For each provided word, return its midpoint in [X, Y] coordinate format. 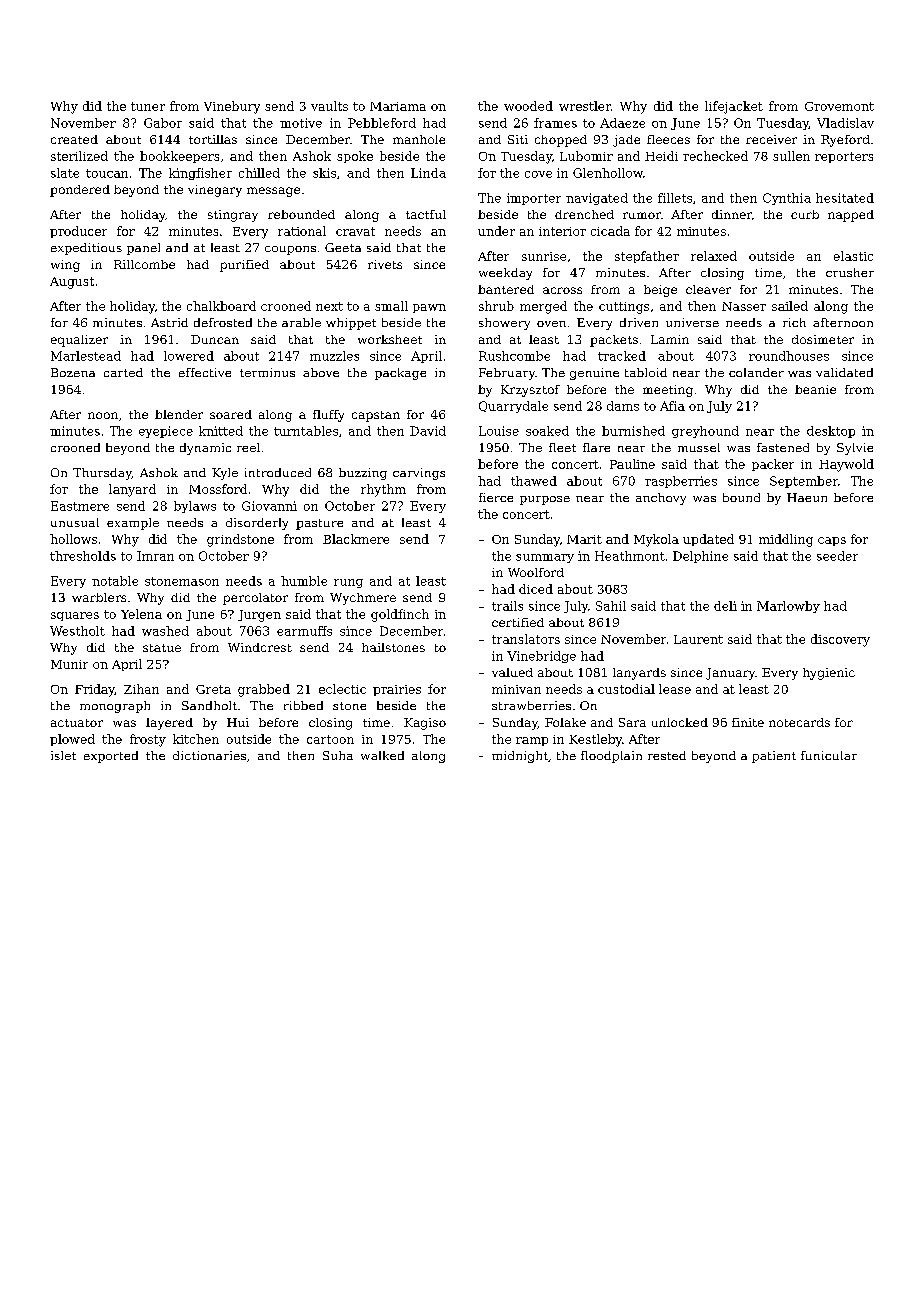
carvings [419, 474]
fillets [675, 198]
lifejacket [734, 107]
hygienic [829, 674]
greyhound [705, 432]
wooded [528, 106]
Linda [428, 173]
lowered [189, 356]
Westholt [77, 631]
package [400, 374]
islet [63, 755]
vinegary [215, 191]
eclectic [342, 689]
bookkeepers [179, 157]
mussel [699, 447]
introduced [278, 472]
